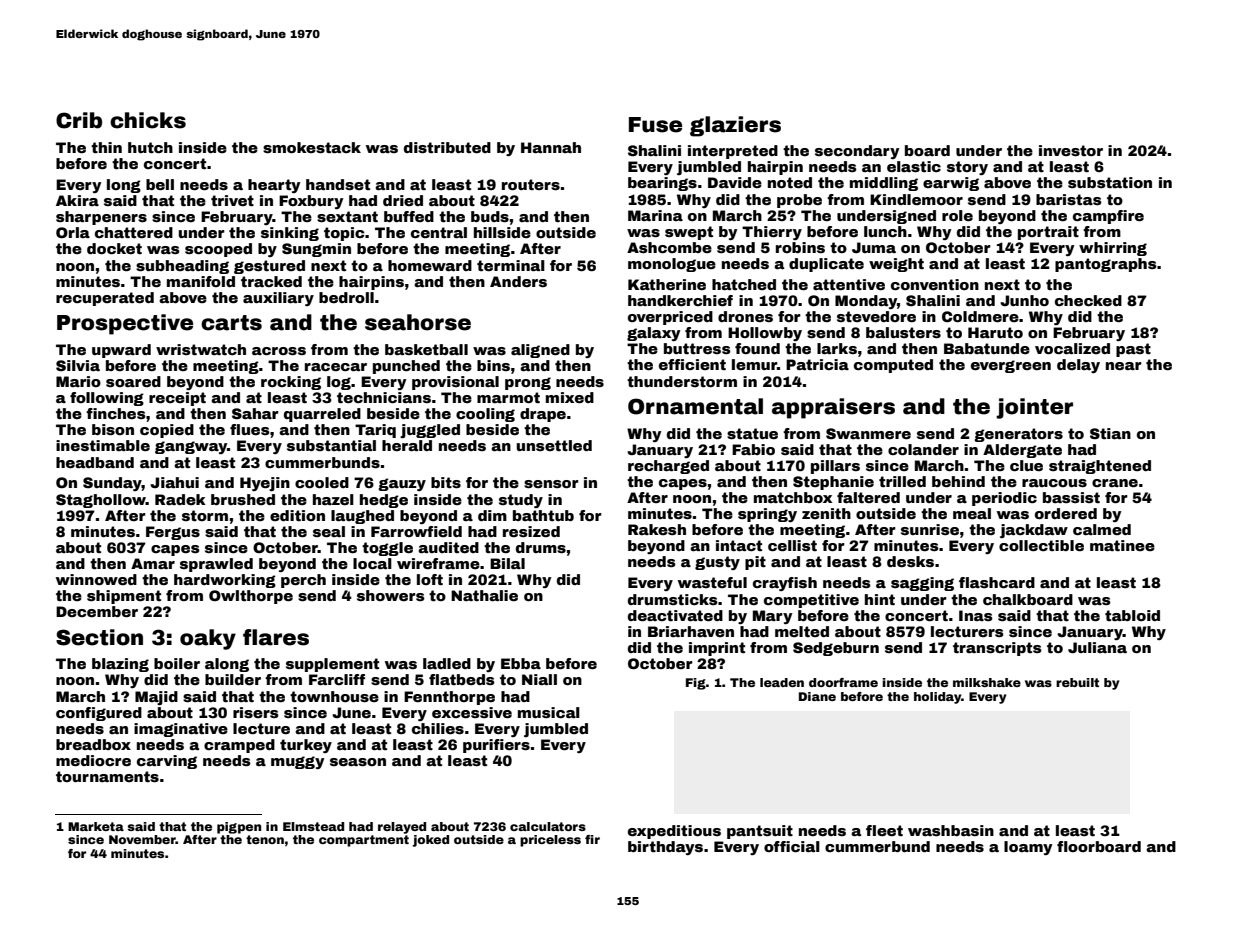 The width and height of the image is (1233, 952). What do you see at coordinates (692, 364) in the image?
I see `efficient` at bounding box center [692, 364].
